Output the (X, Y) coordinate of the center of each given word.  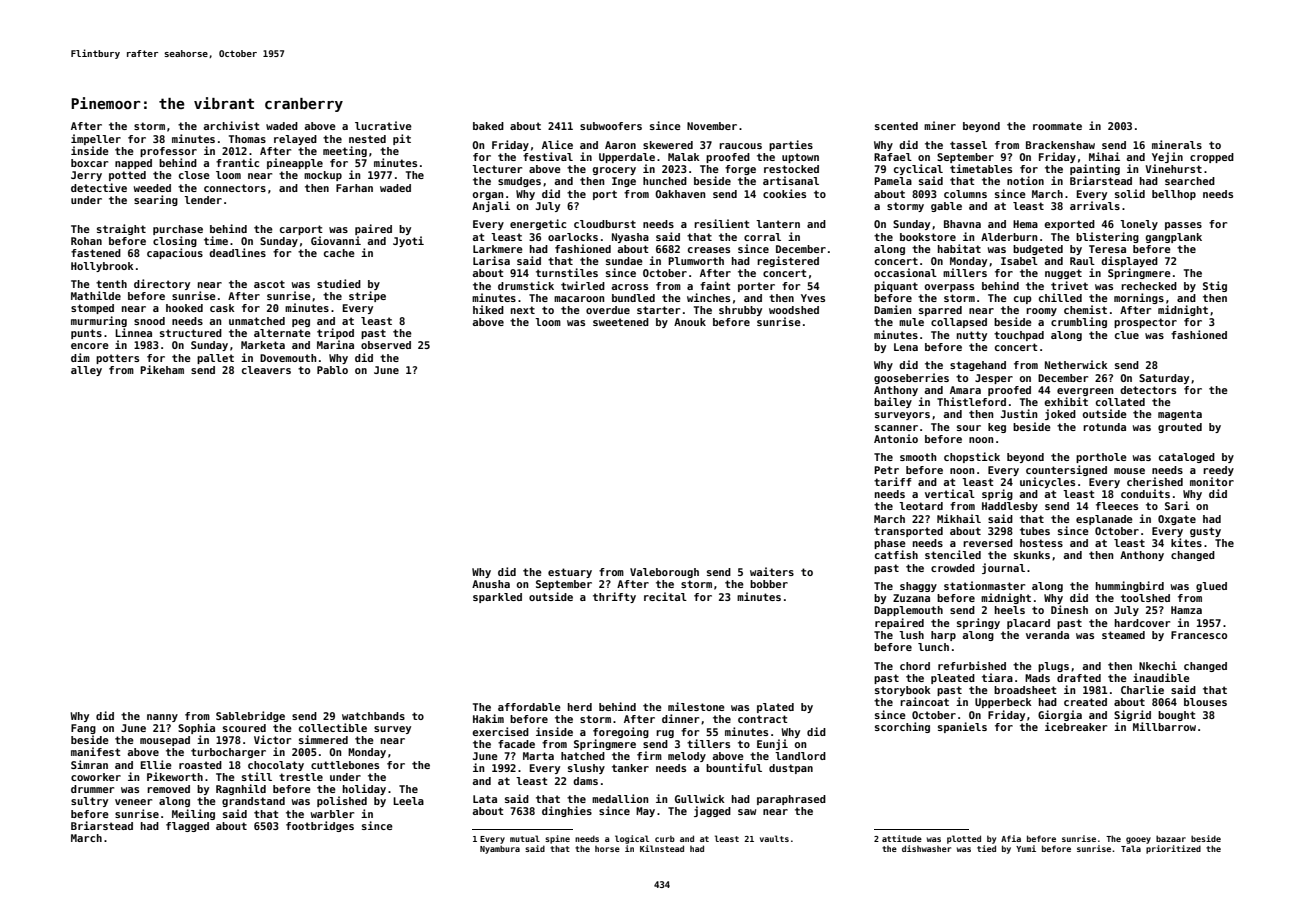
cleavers (266, 370)
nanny (162, 718)
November (712, 126)
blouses (1205, 702)
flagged (187, 827)
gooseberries (911, 378)
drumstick (526, 285)
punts (86, 334)
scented (896, 126)
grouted (1180, 428)
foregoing (621, 732)
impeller (96, 139)
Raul (1082, 261)
